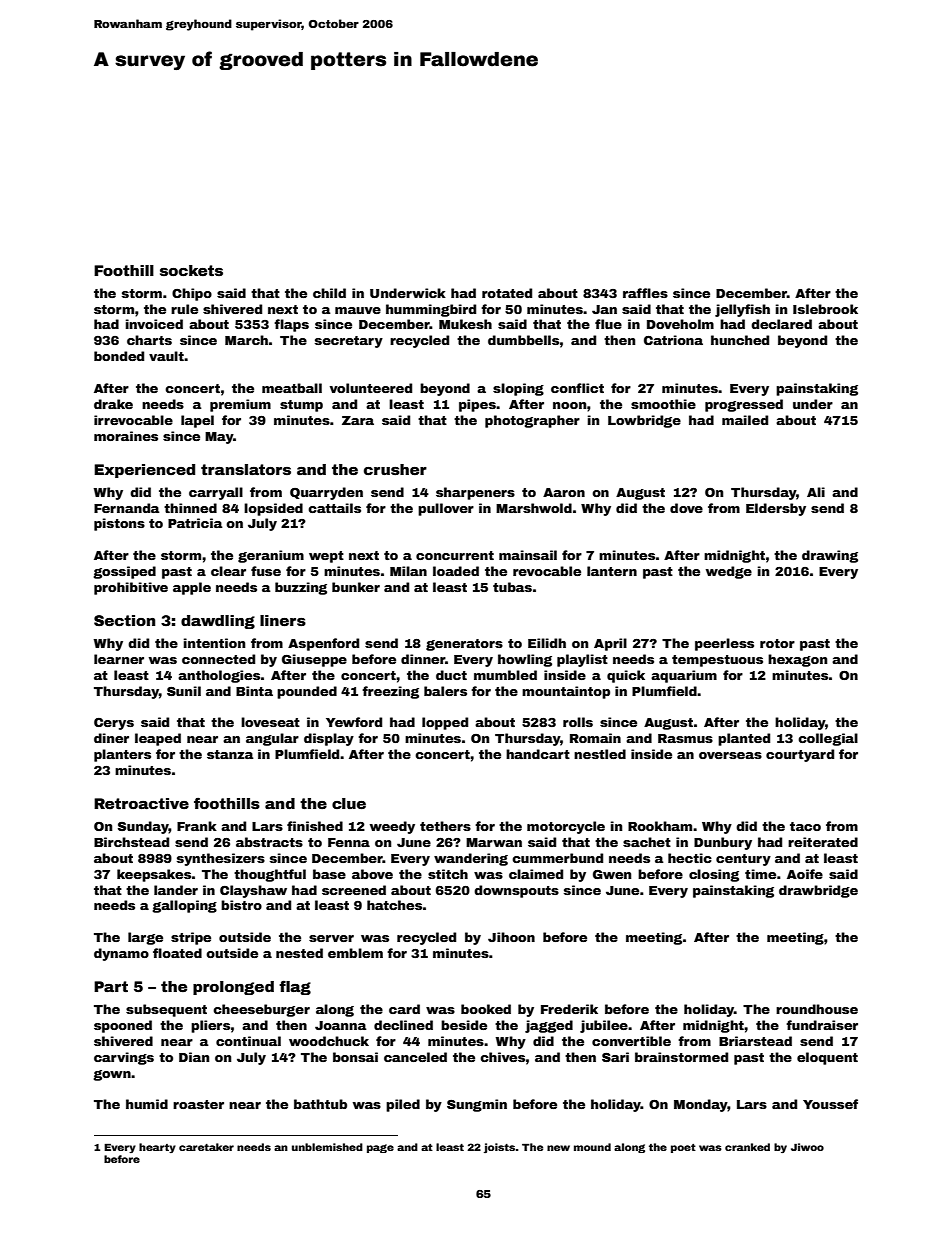 This screenshot has width=952, height=1233. What do you see at coordinates (271, 556) in the screenshot?
I see `geranium` at bounding box center [271, 556].
